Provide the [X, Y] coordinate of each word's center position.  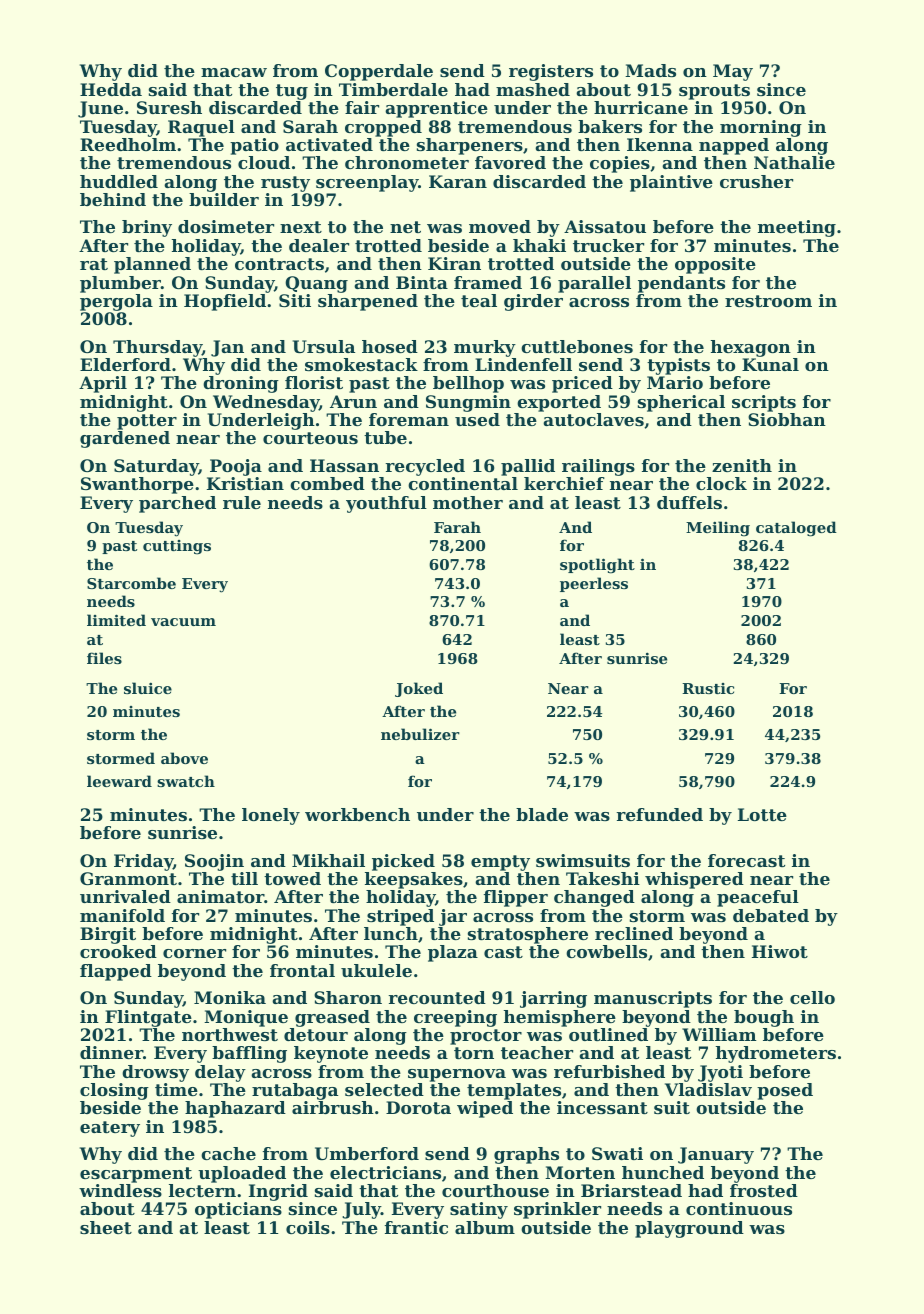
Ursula [324, 346]
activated [329, 144]
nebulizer [420, 734]
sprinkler [557, 1210]
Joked [419, 689]
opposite [715, 265]
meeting [797, 228]
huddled [119, 181]
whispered [694, 880]
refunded [660, 814]
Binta [422, 282]
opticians [238, 1210]
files [104, 658]
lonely [271, 816]
